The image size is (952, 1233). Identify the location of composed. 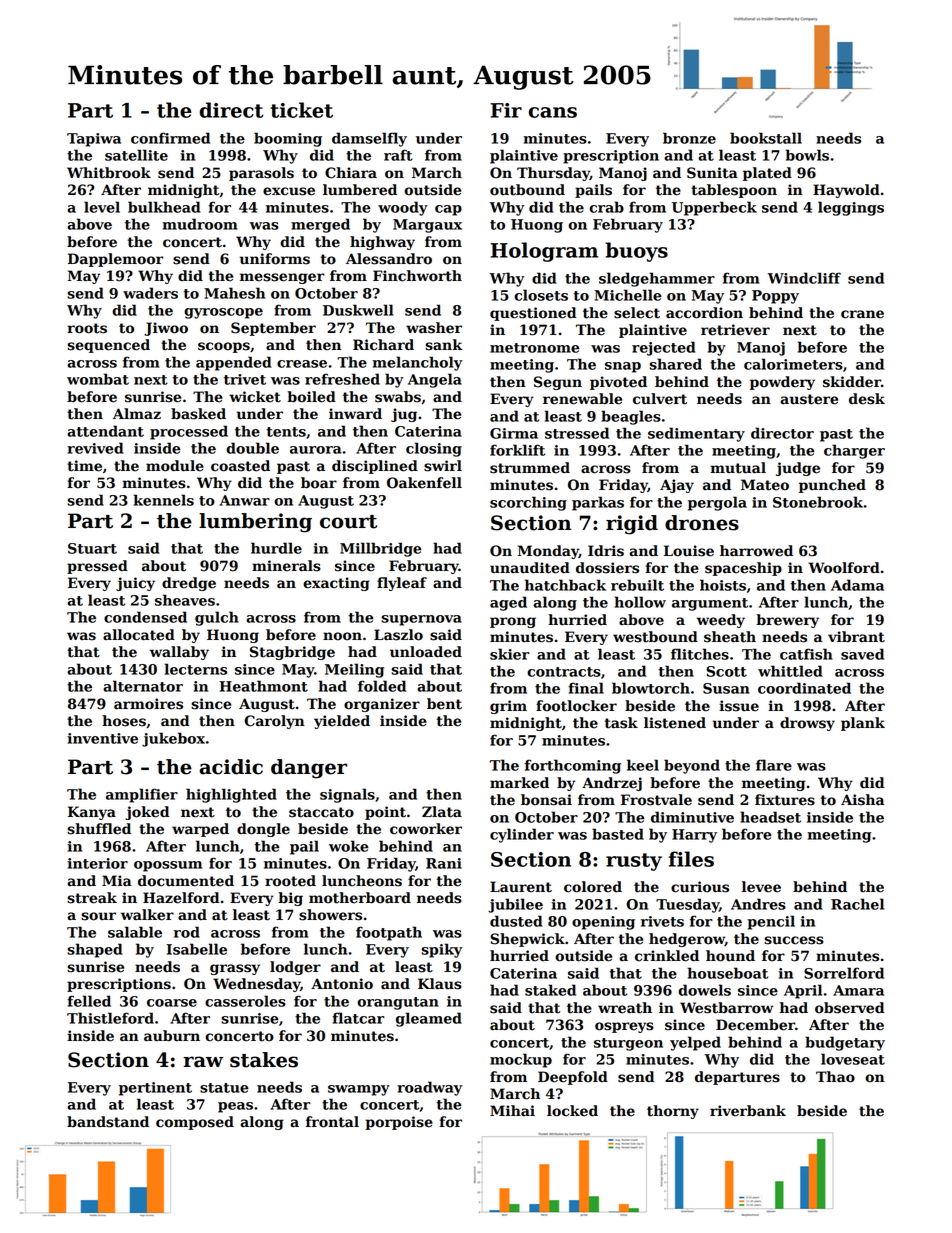
(195, 1123).
